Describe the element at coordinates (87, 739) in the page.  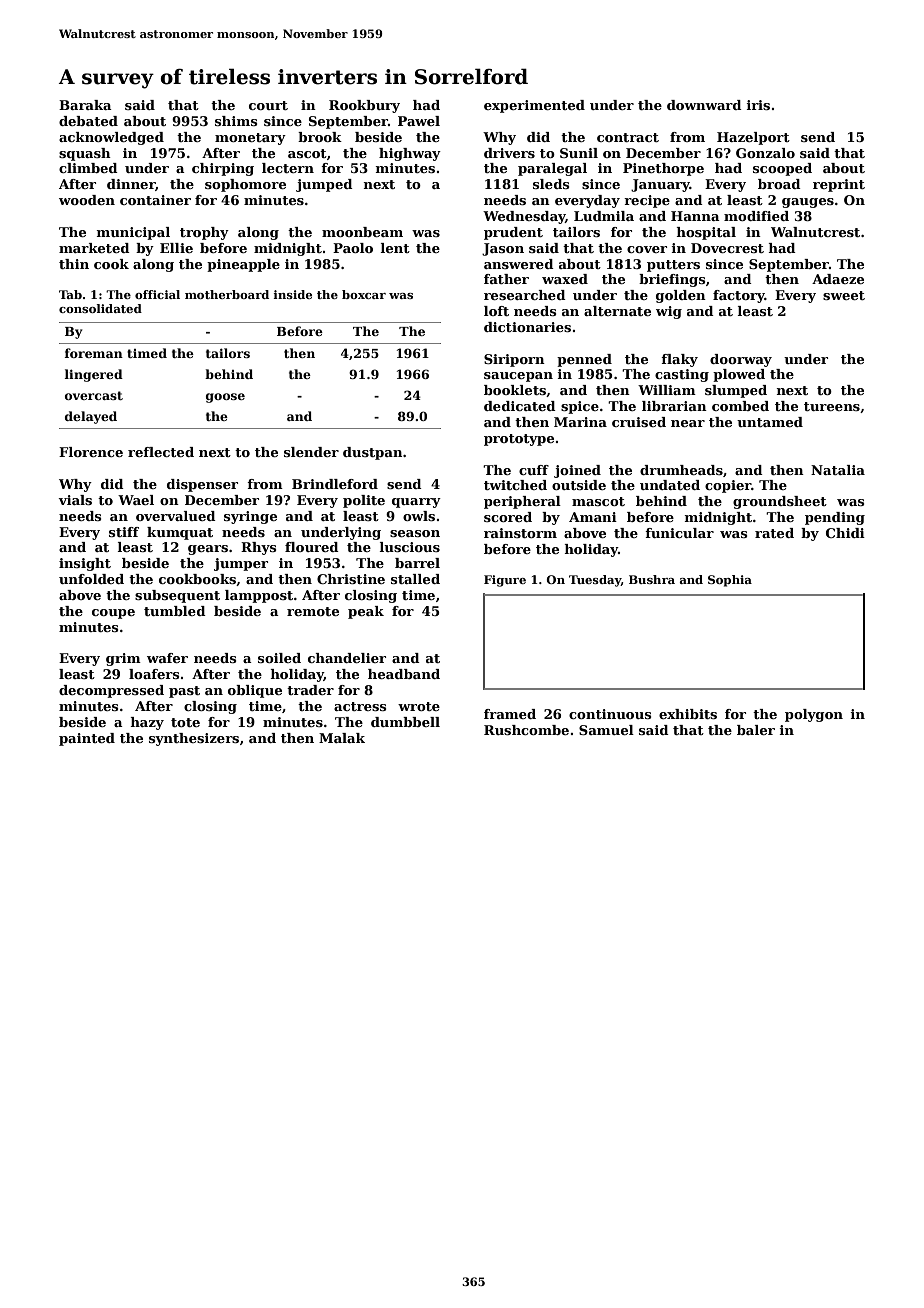
I see `painted` at that location.
